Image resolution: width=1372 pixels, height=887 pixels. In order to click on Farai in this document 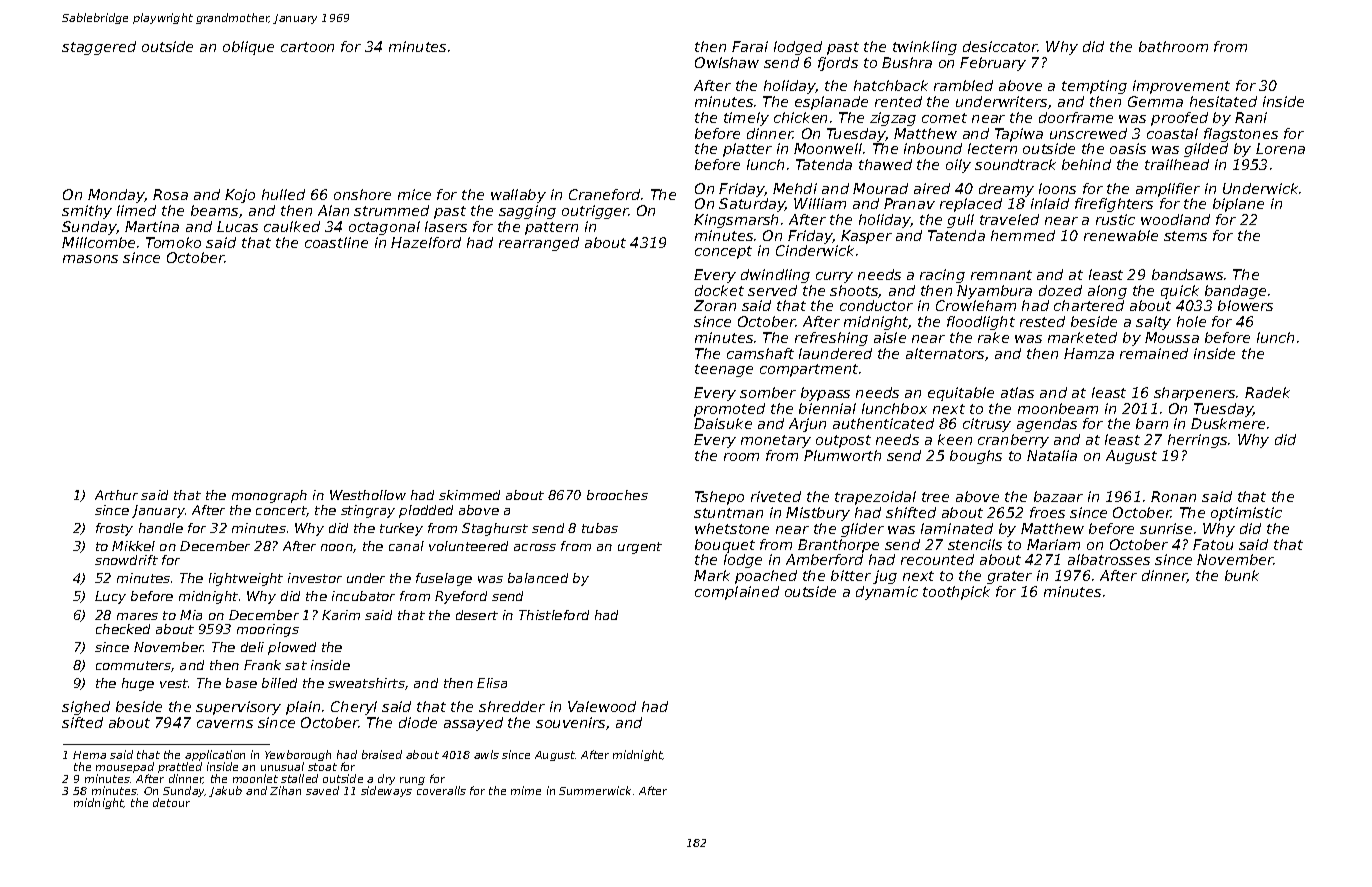, I will do `click(750, 46)`.
